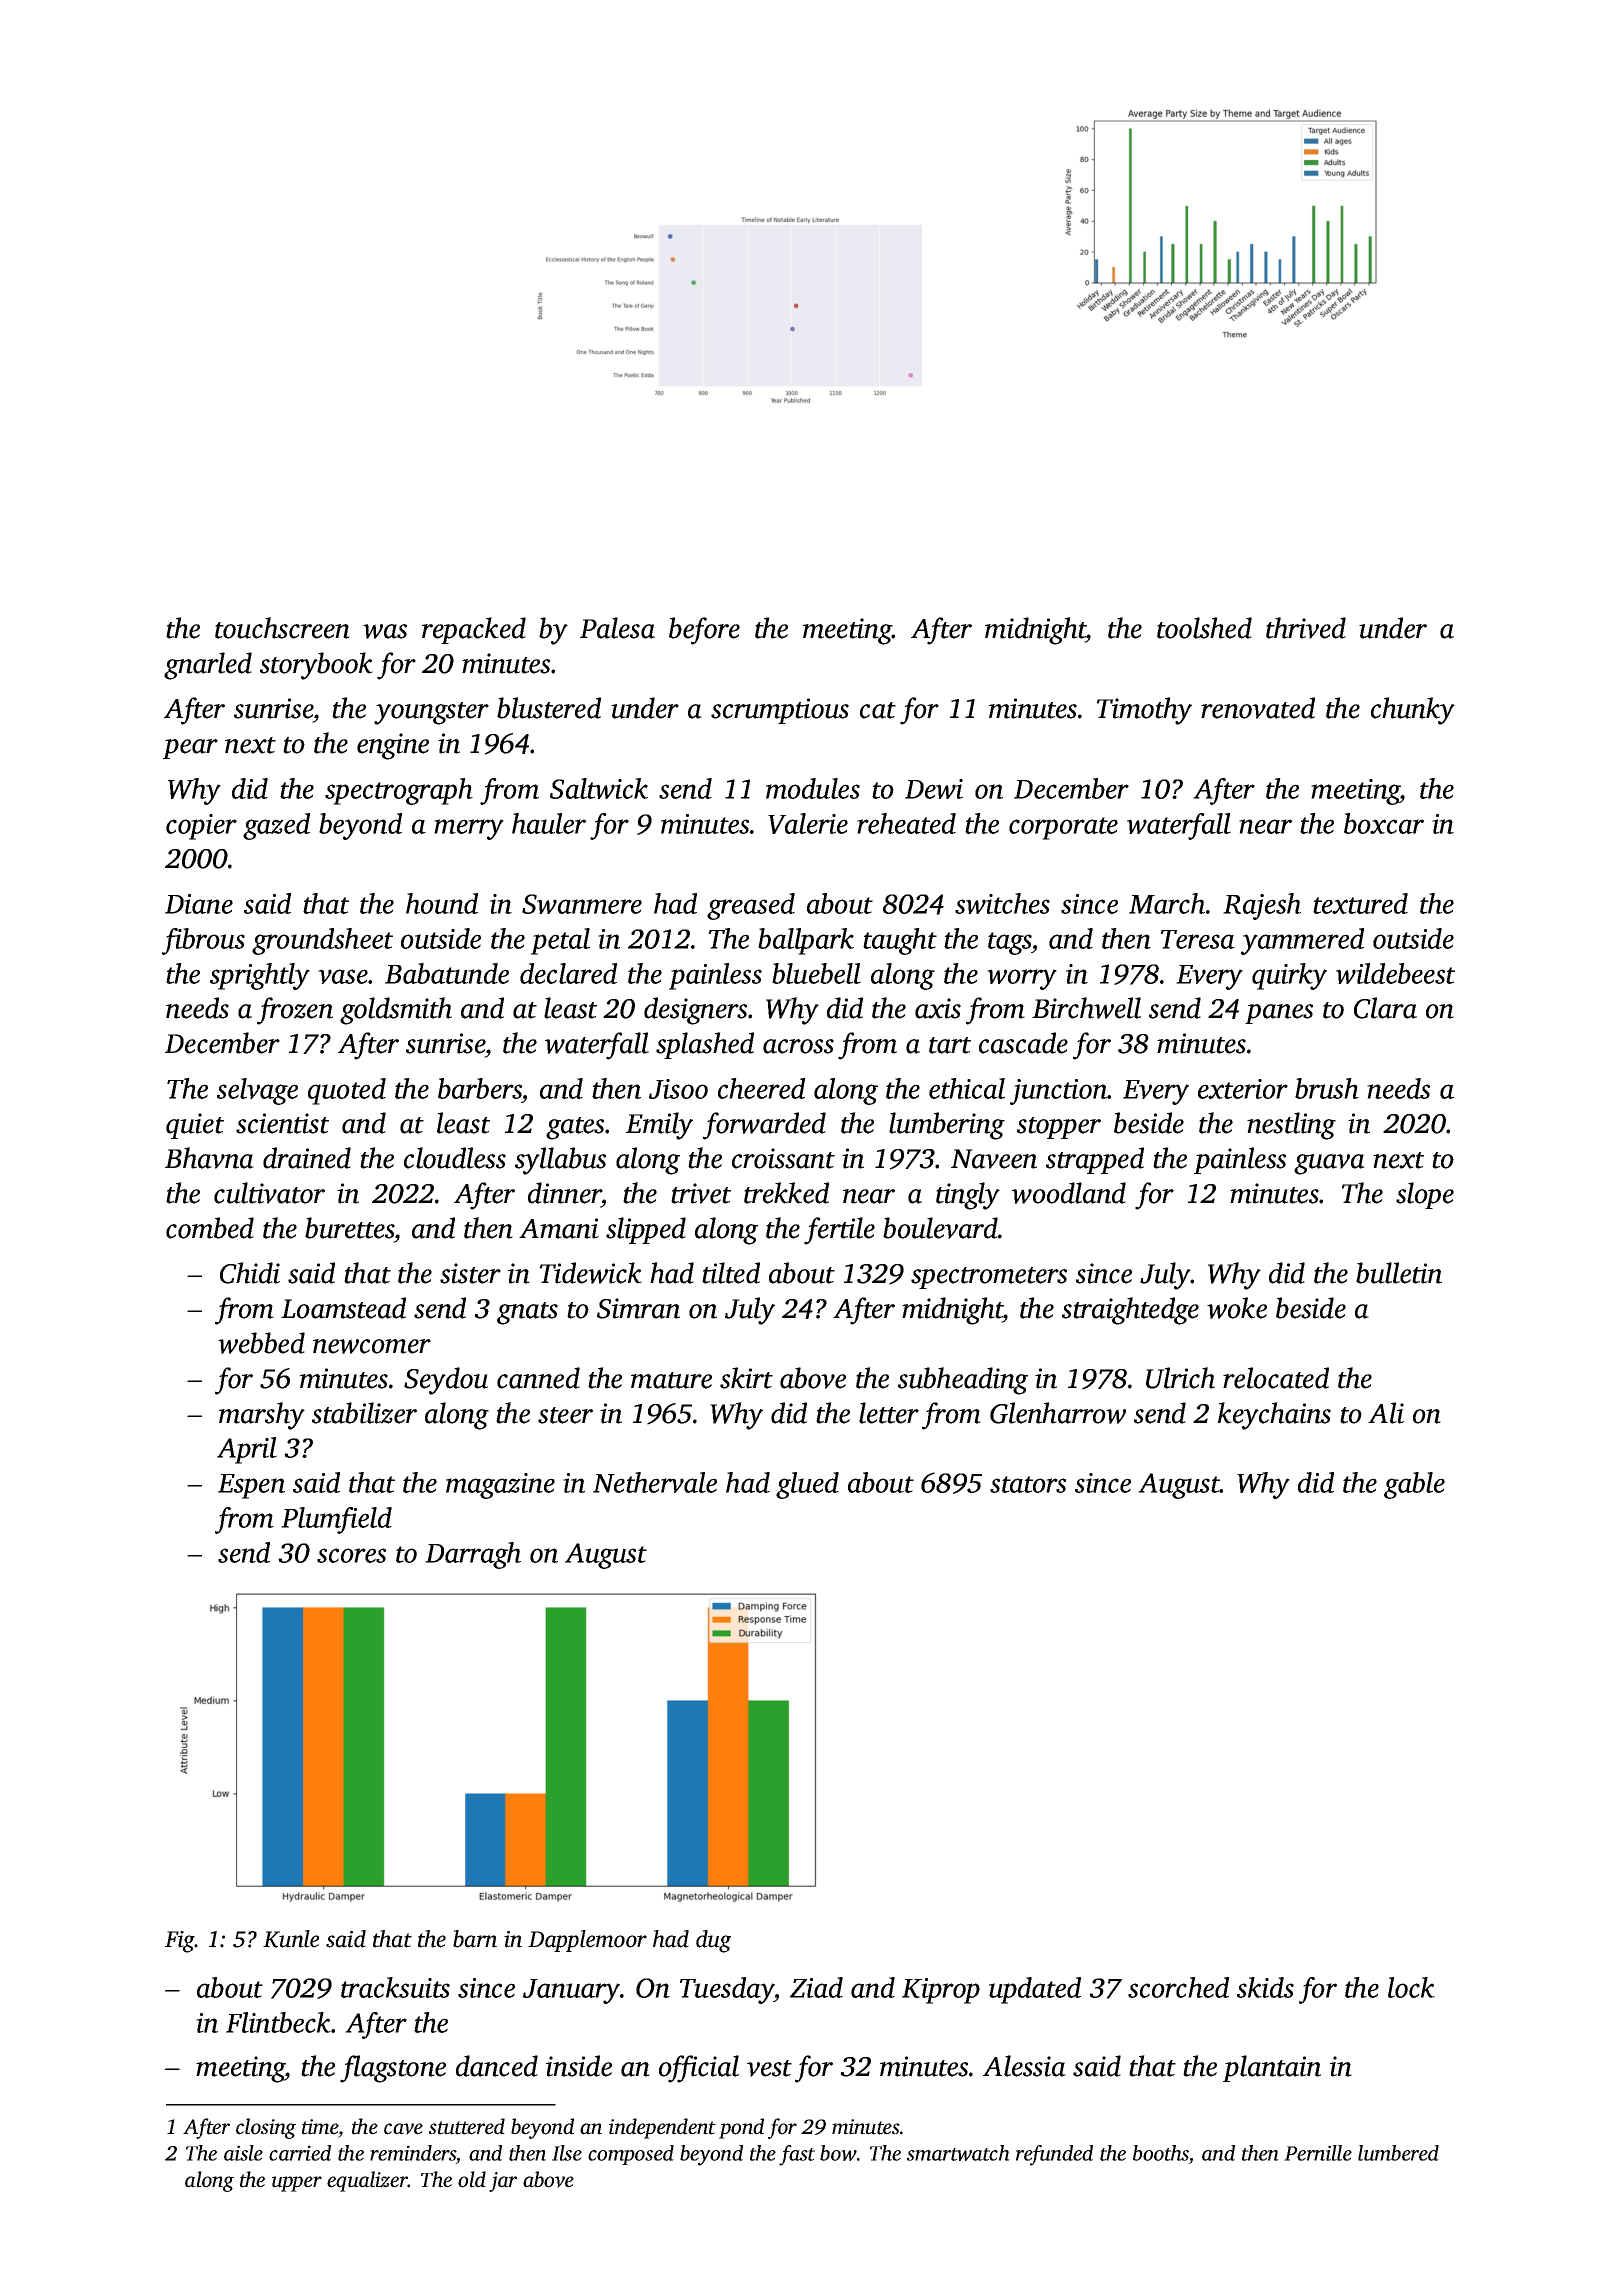  Describe the element at coordinates (751, 906) in the screenshot. I see `greased` at that location.
